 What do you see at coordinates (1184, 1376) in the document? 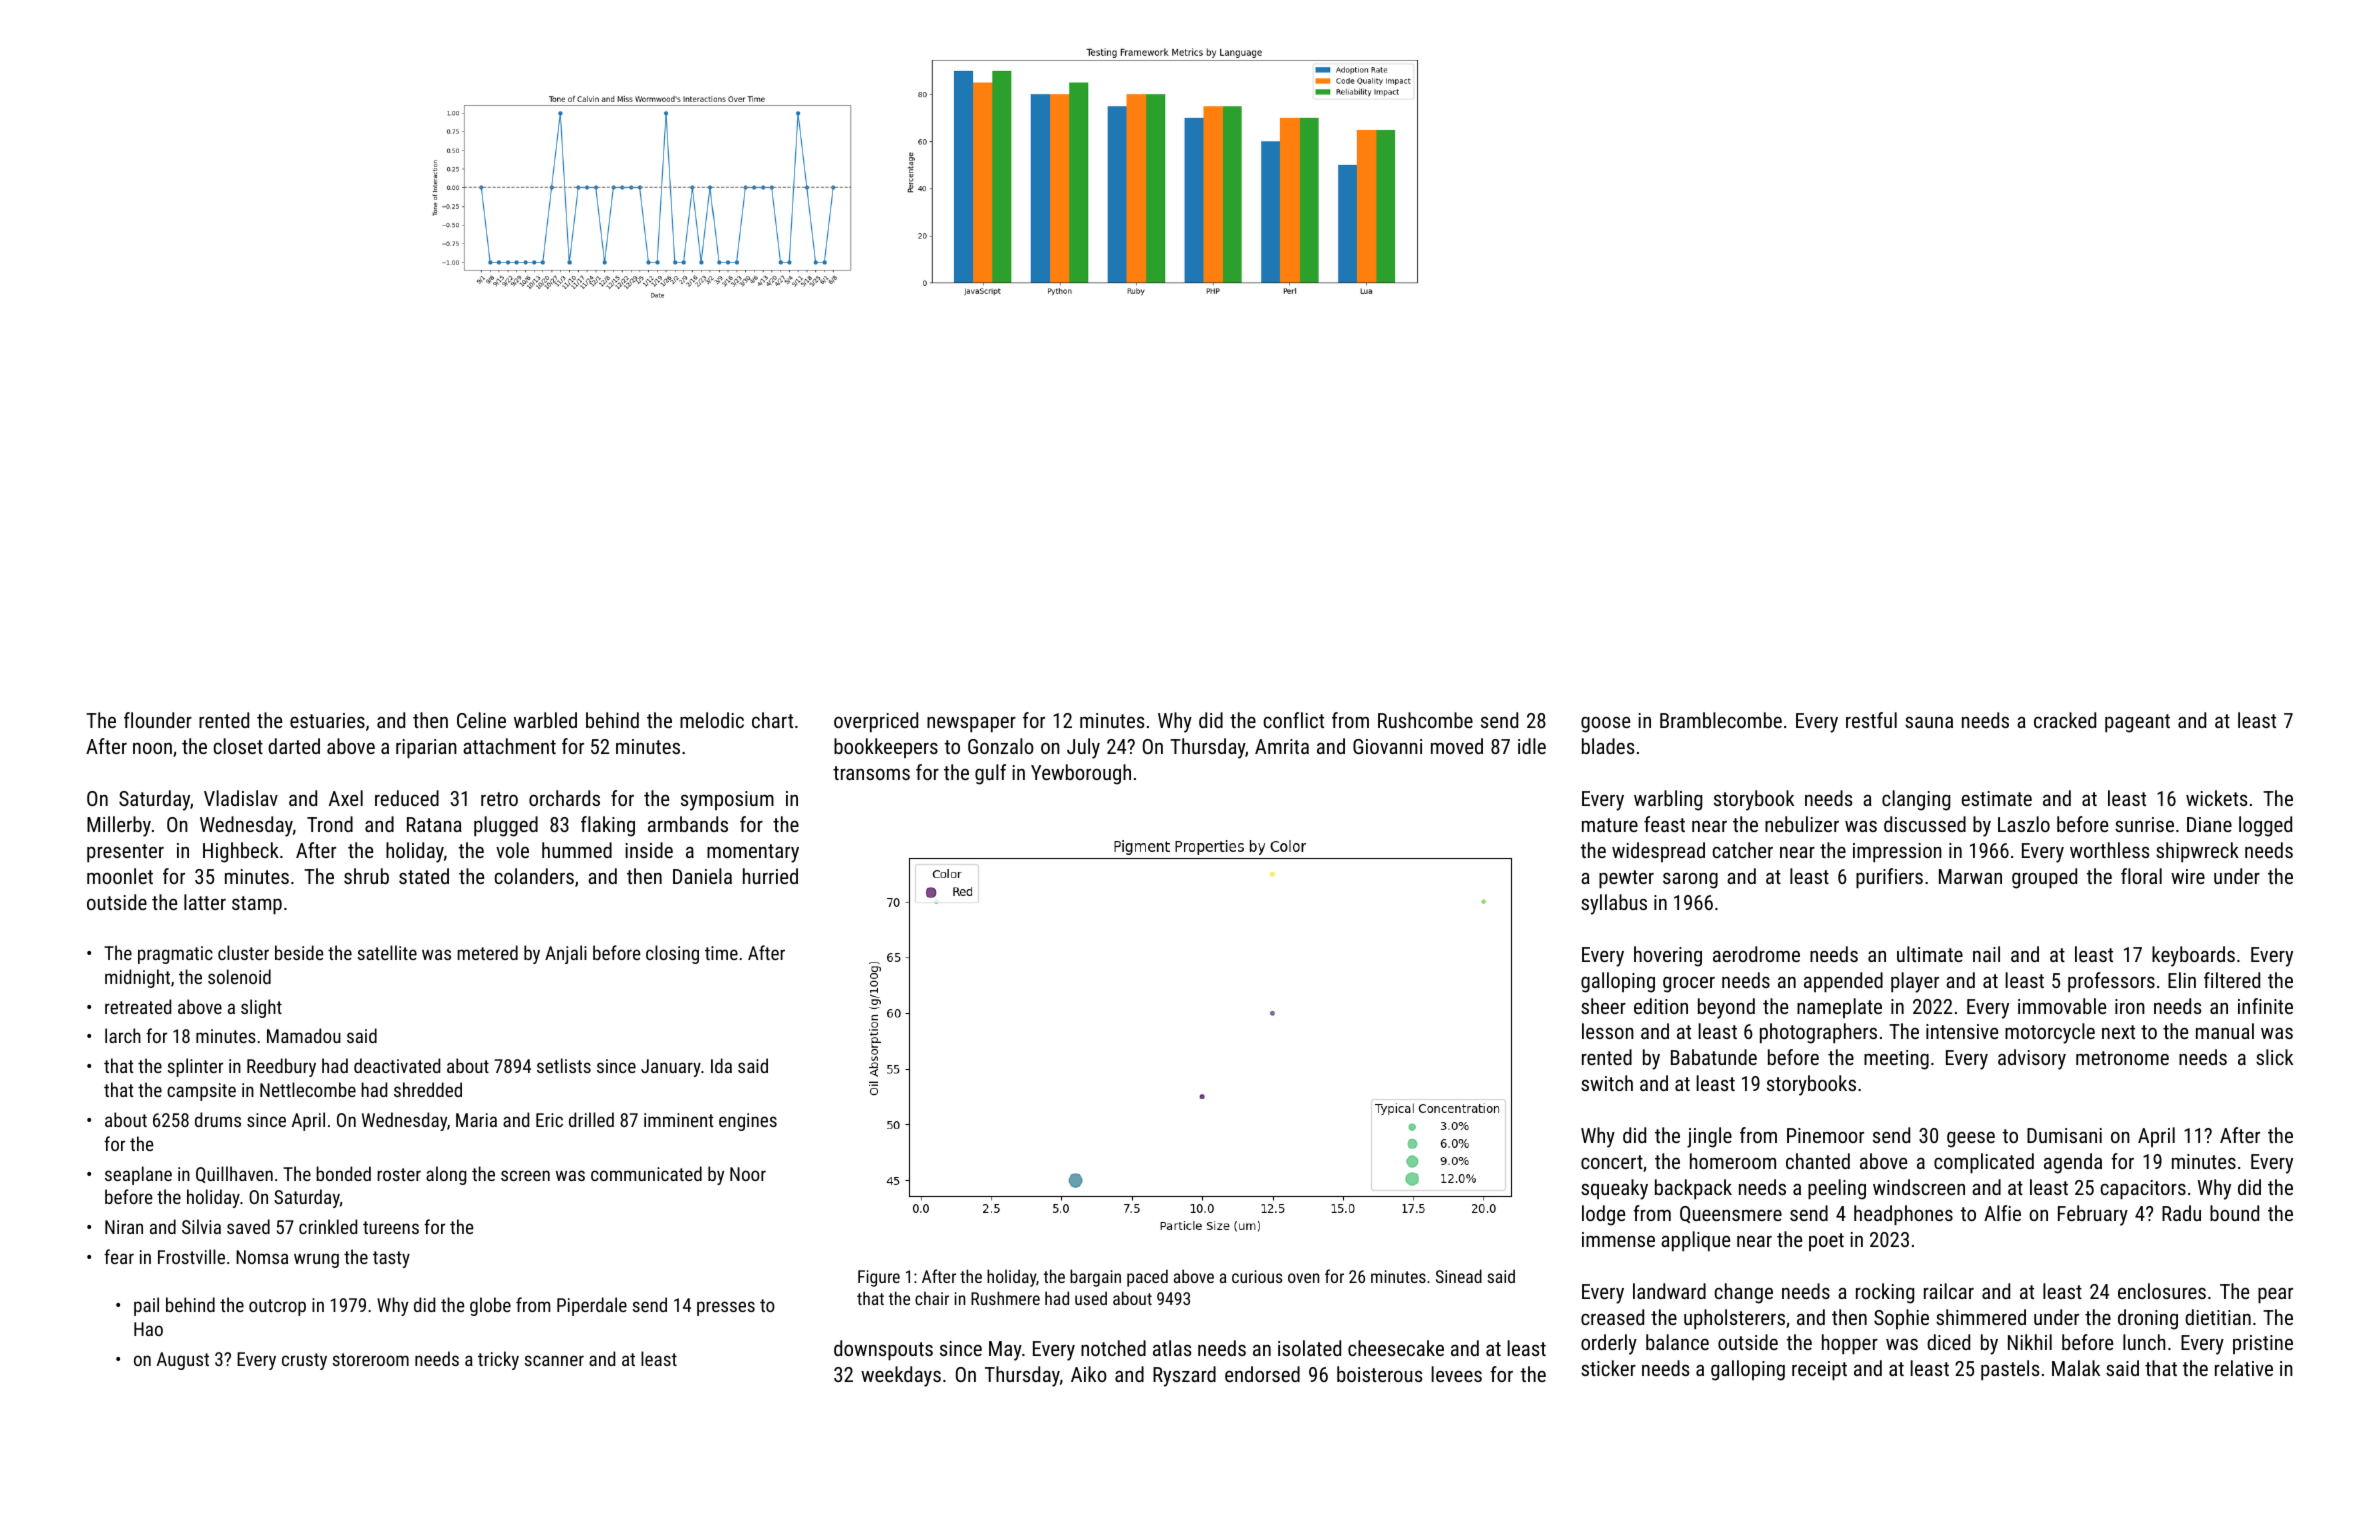
I see `Ryszard` at bounding box center [1184, 1376].
